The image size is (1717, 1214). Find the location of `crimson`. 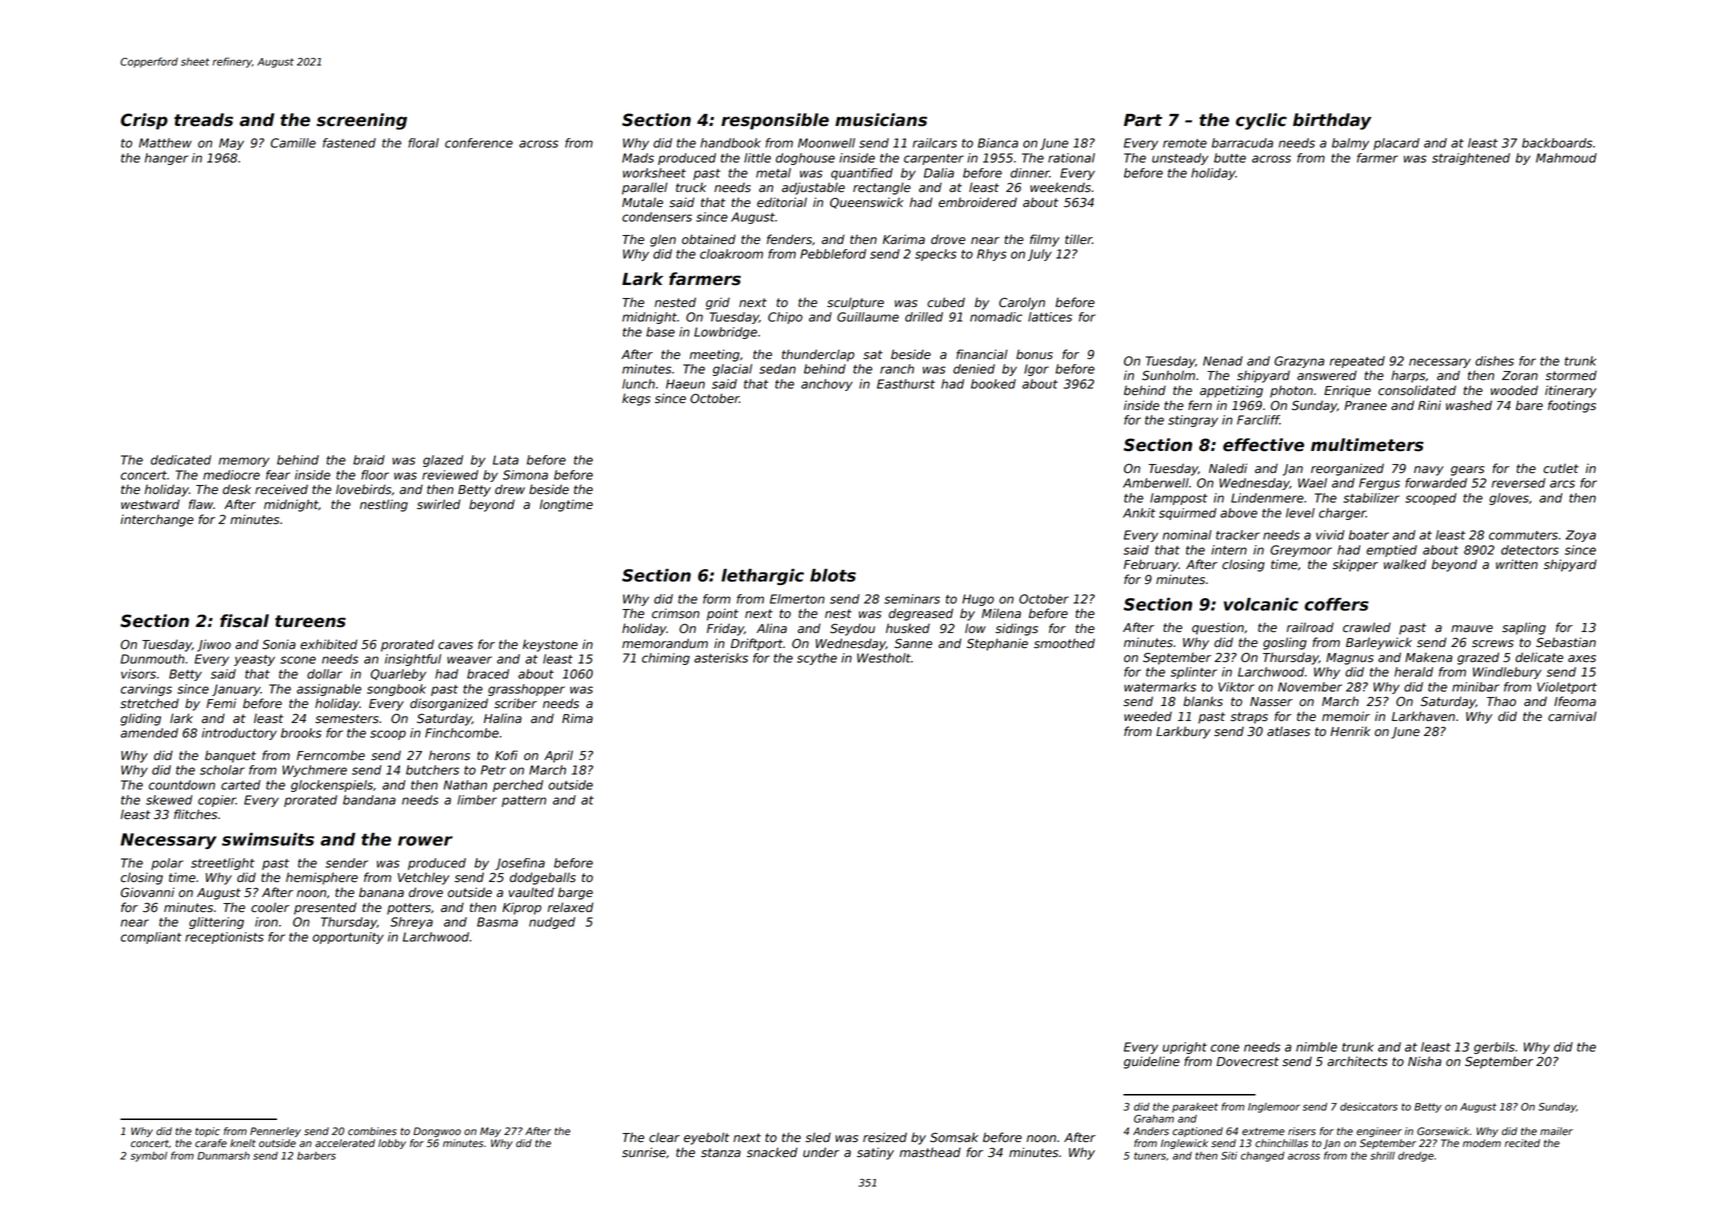

crimson is located at coordinates (676, 613).
